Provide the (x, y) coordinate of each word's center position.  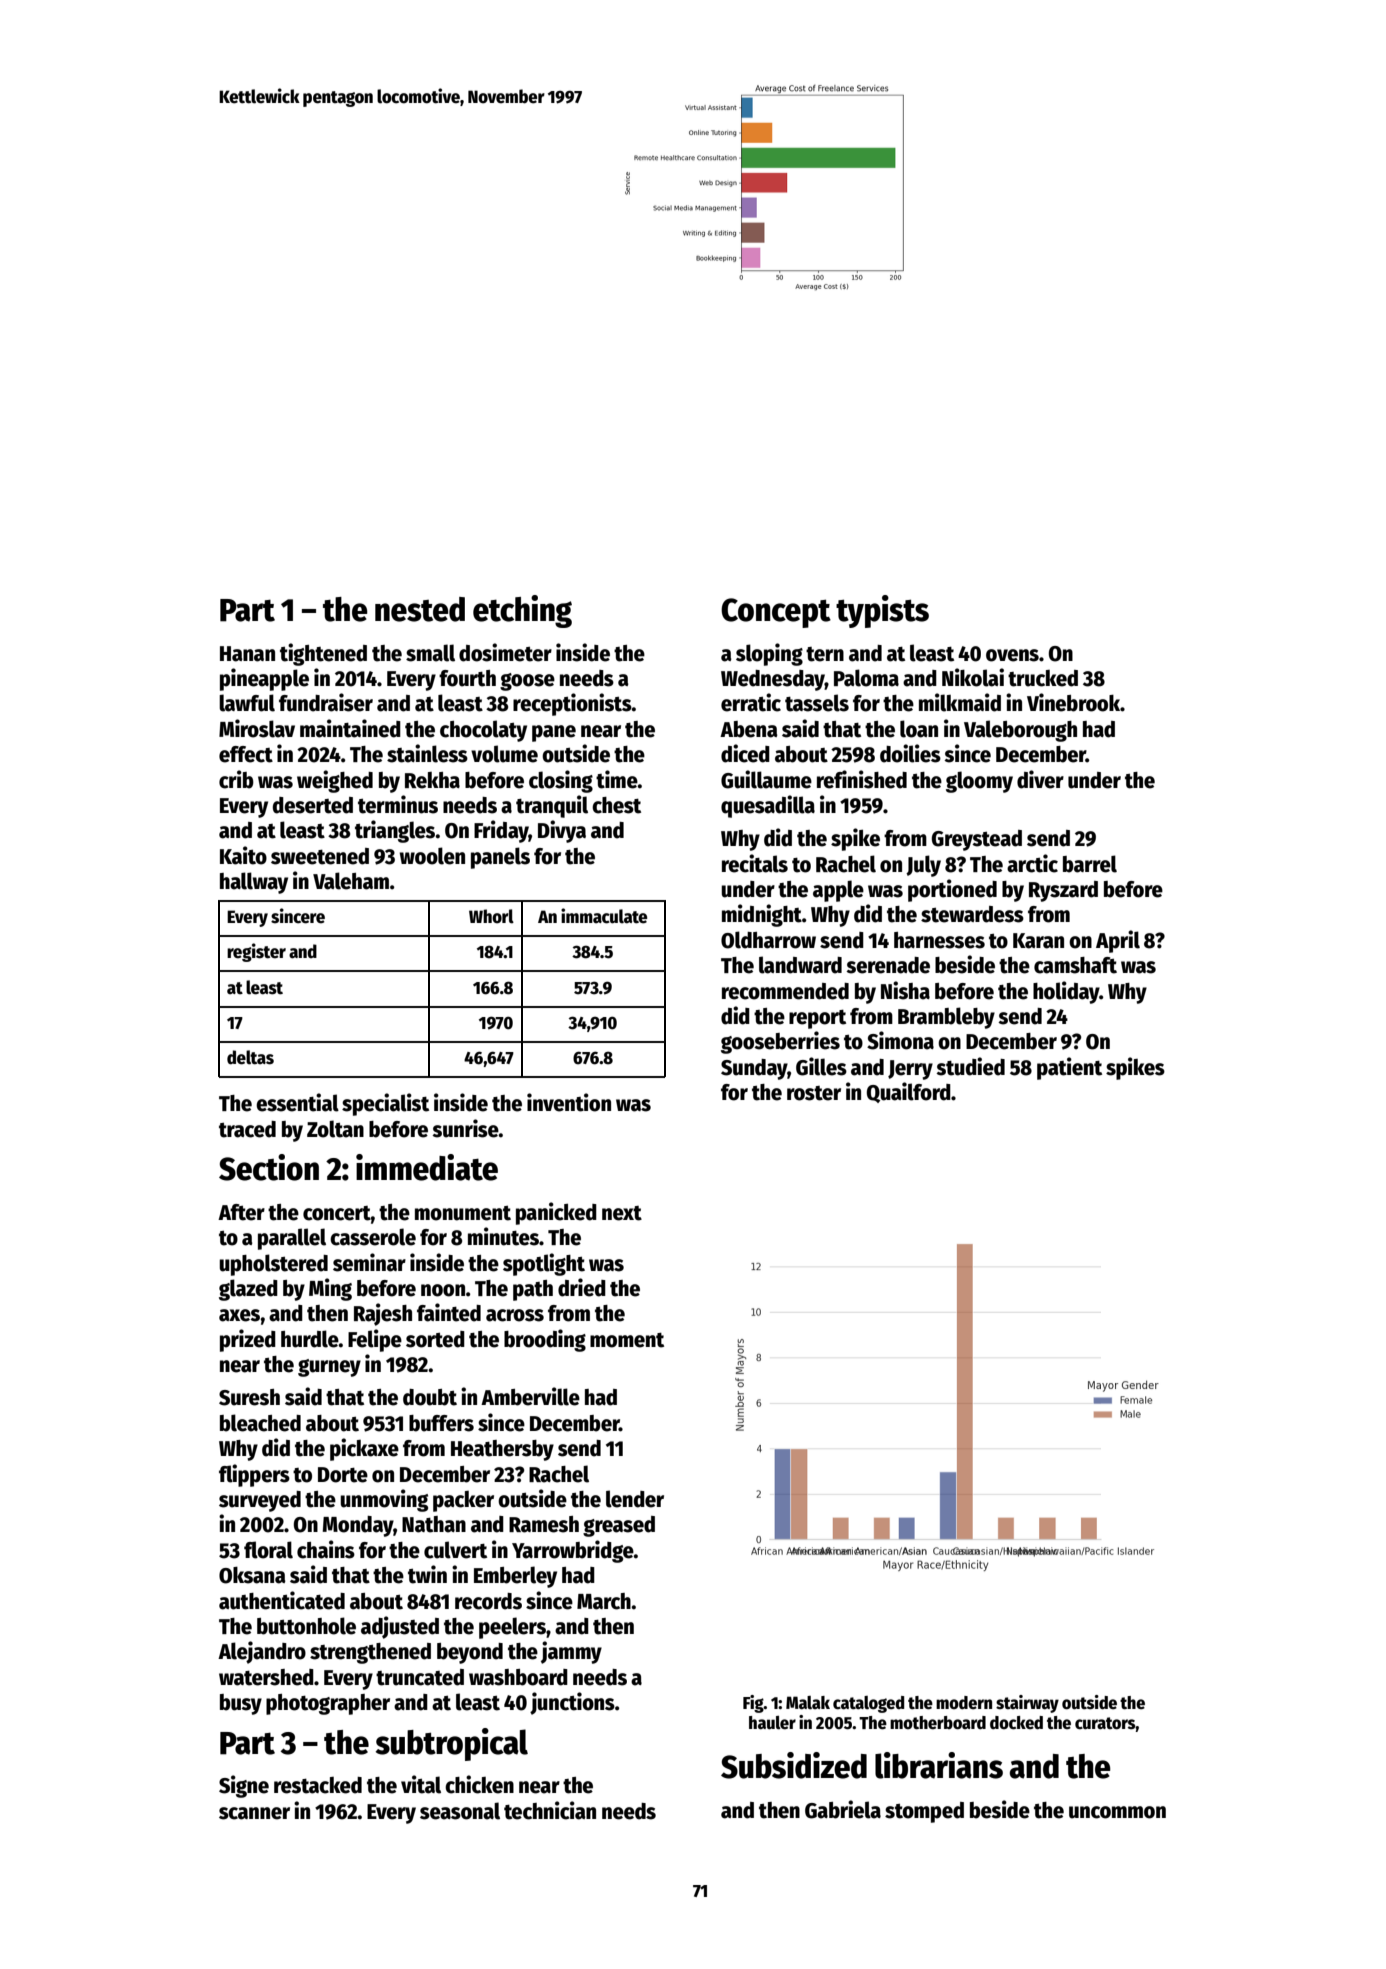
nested (420, 609)
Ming (330, 1289)
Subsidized (794, 1765)
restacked (318, 1785)
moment (627, 1340)
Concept (776, 613)
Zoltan (335, 1129)
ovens (1012, 655)
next (622, 1213)
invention (569, 1102)
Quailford (909, 1092)
